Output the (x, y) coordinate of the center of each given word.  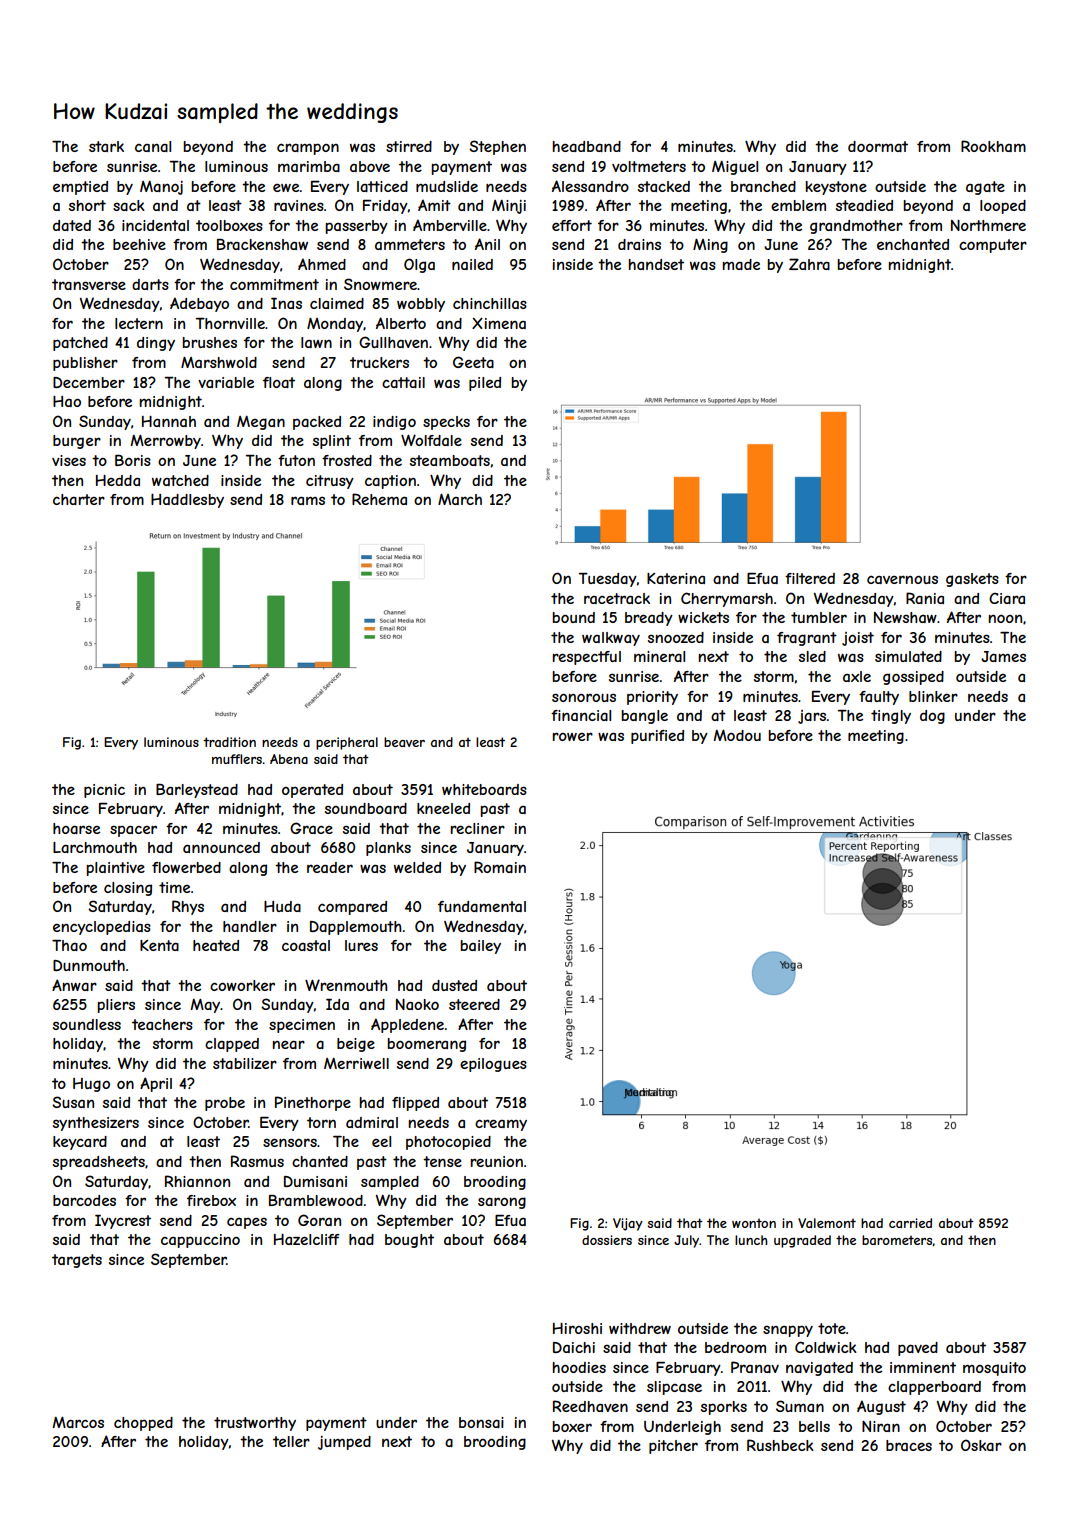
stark (106, 146)
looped (1003, 207)
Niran (881, 1426)
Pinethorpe (313, 1103)
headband (586, 146)
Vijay (628, 1224)
